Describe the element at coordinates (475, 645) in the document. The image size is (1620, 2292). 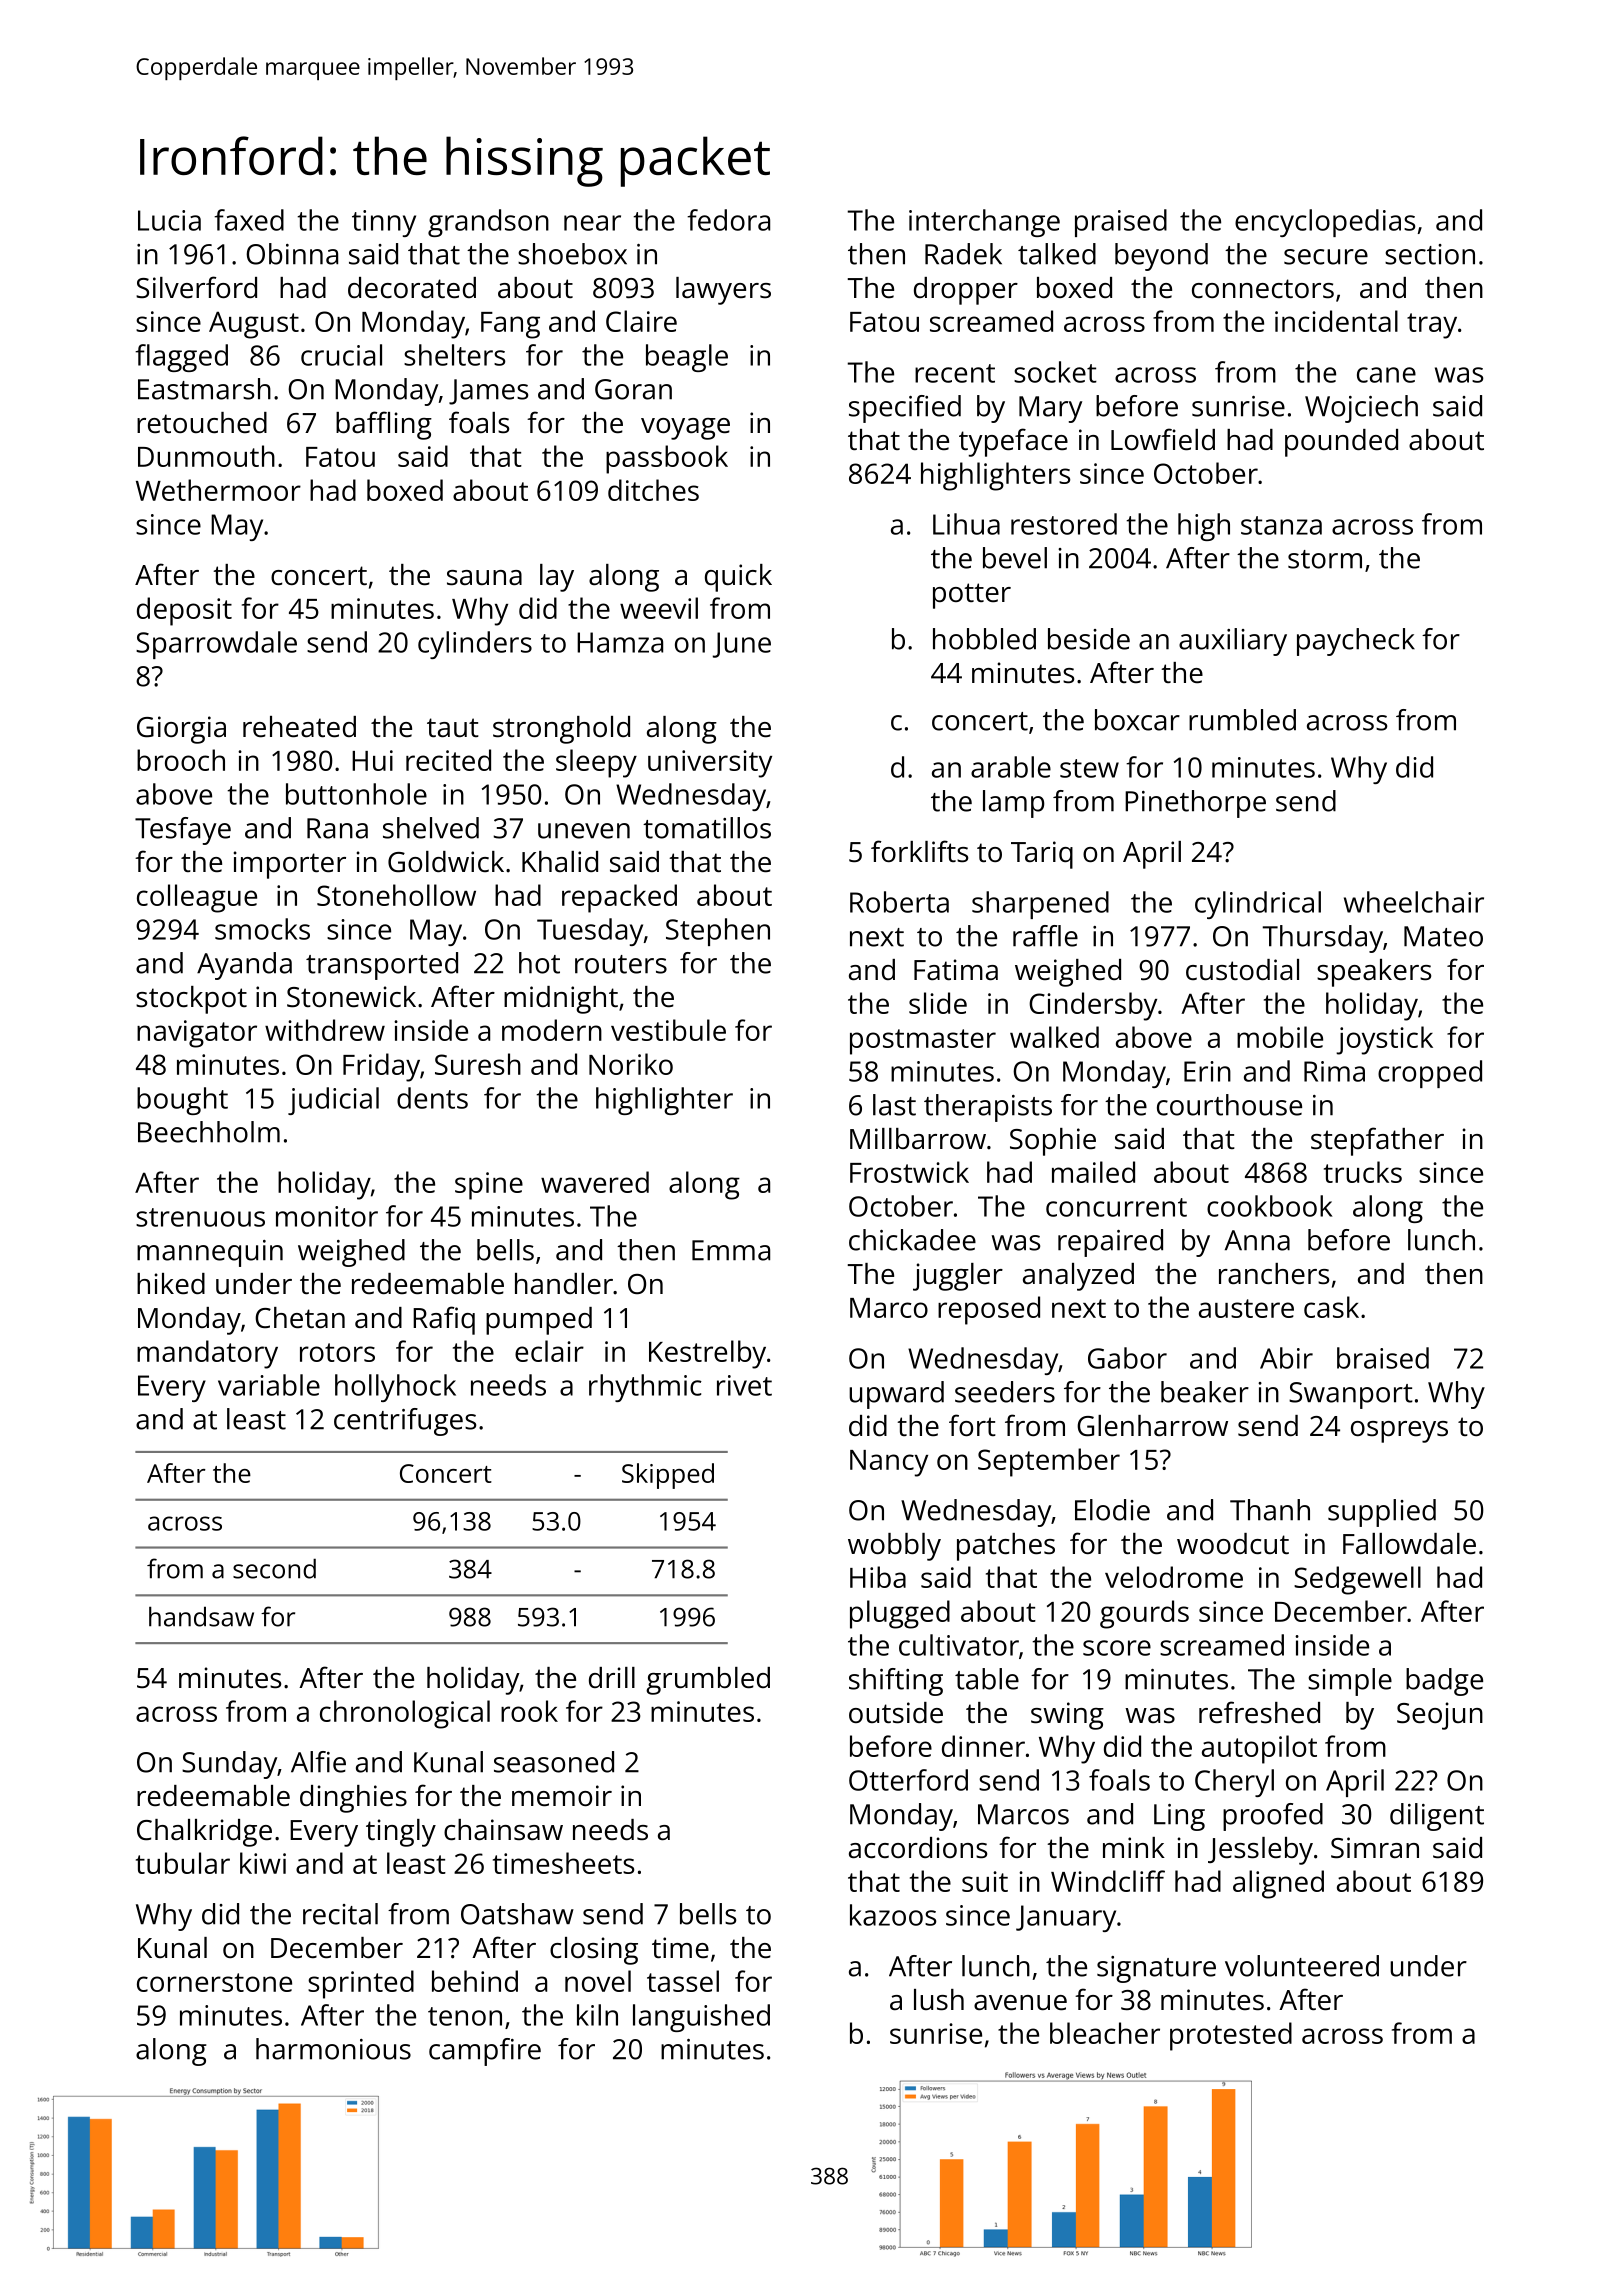
I see `cylinders` at that location.
